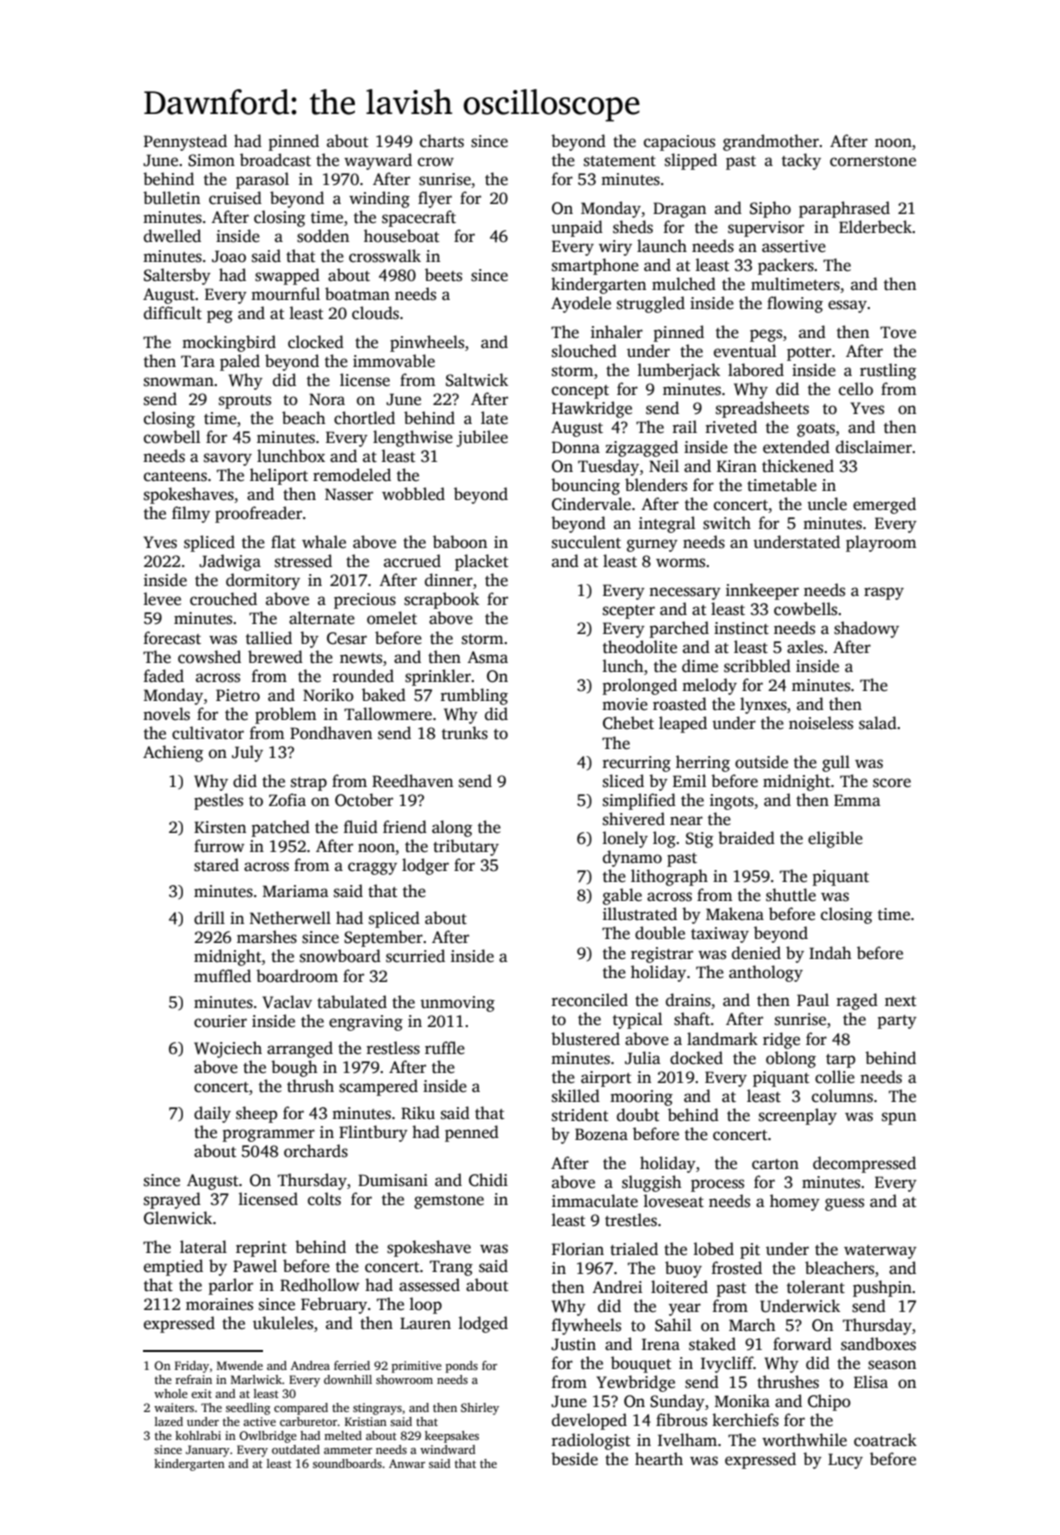 Image resolution: width=1060 pixels, height=1535 pixels. Describe the element at coordinates (457, 1004) in the screenshot. I see `unmoving` at that location.
